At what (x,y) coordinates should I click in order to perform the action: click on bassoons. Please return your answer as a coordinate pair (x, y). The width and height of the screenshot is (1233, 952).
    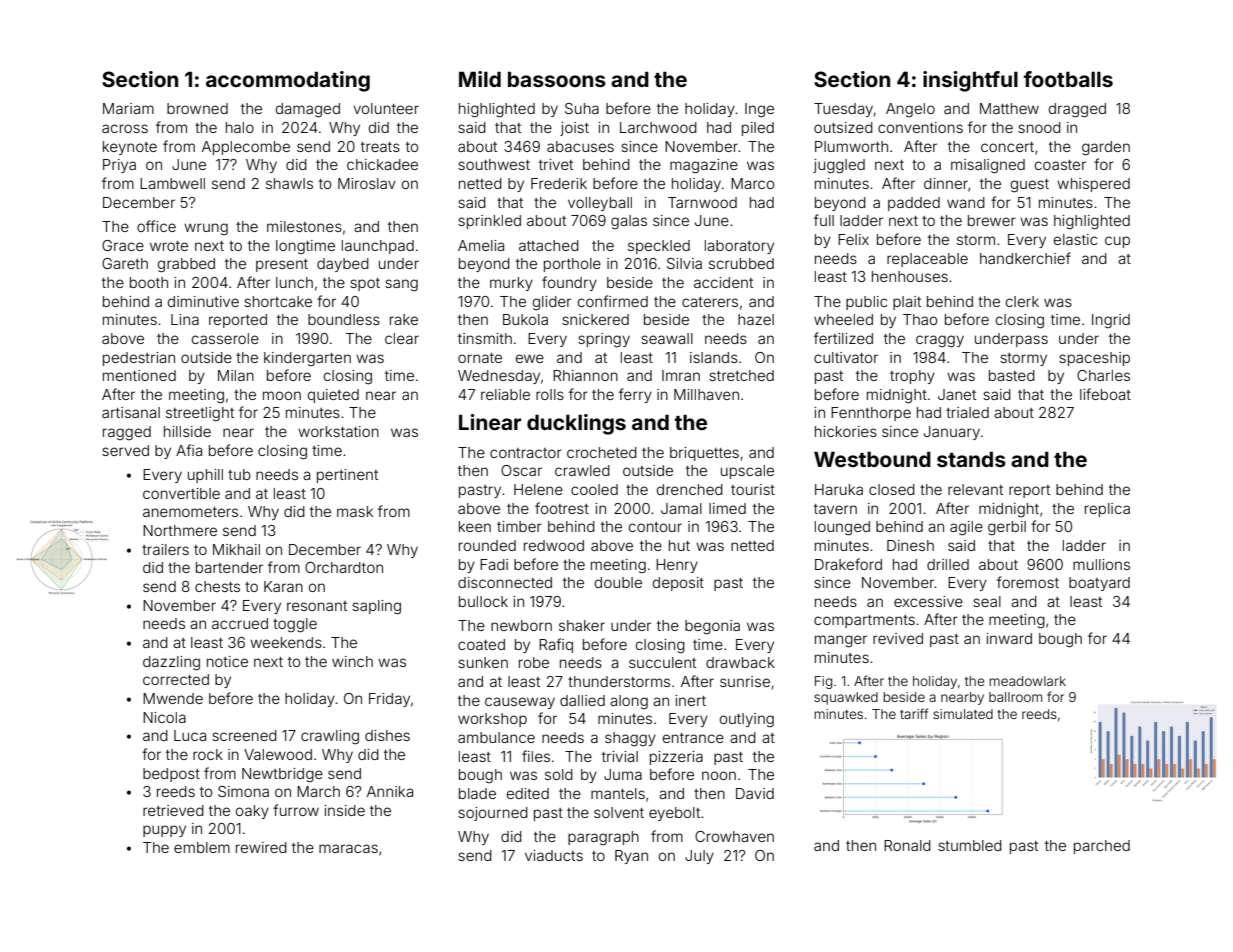
    Looking at the image, I should click on (557, 79).
